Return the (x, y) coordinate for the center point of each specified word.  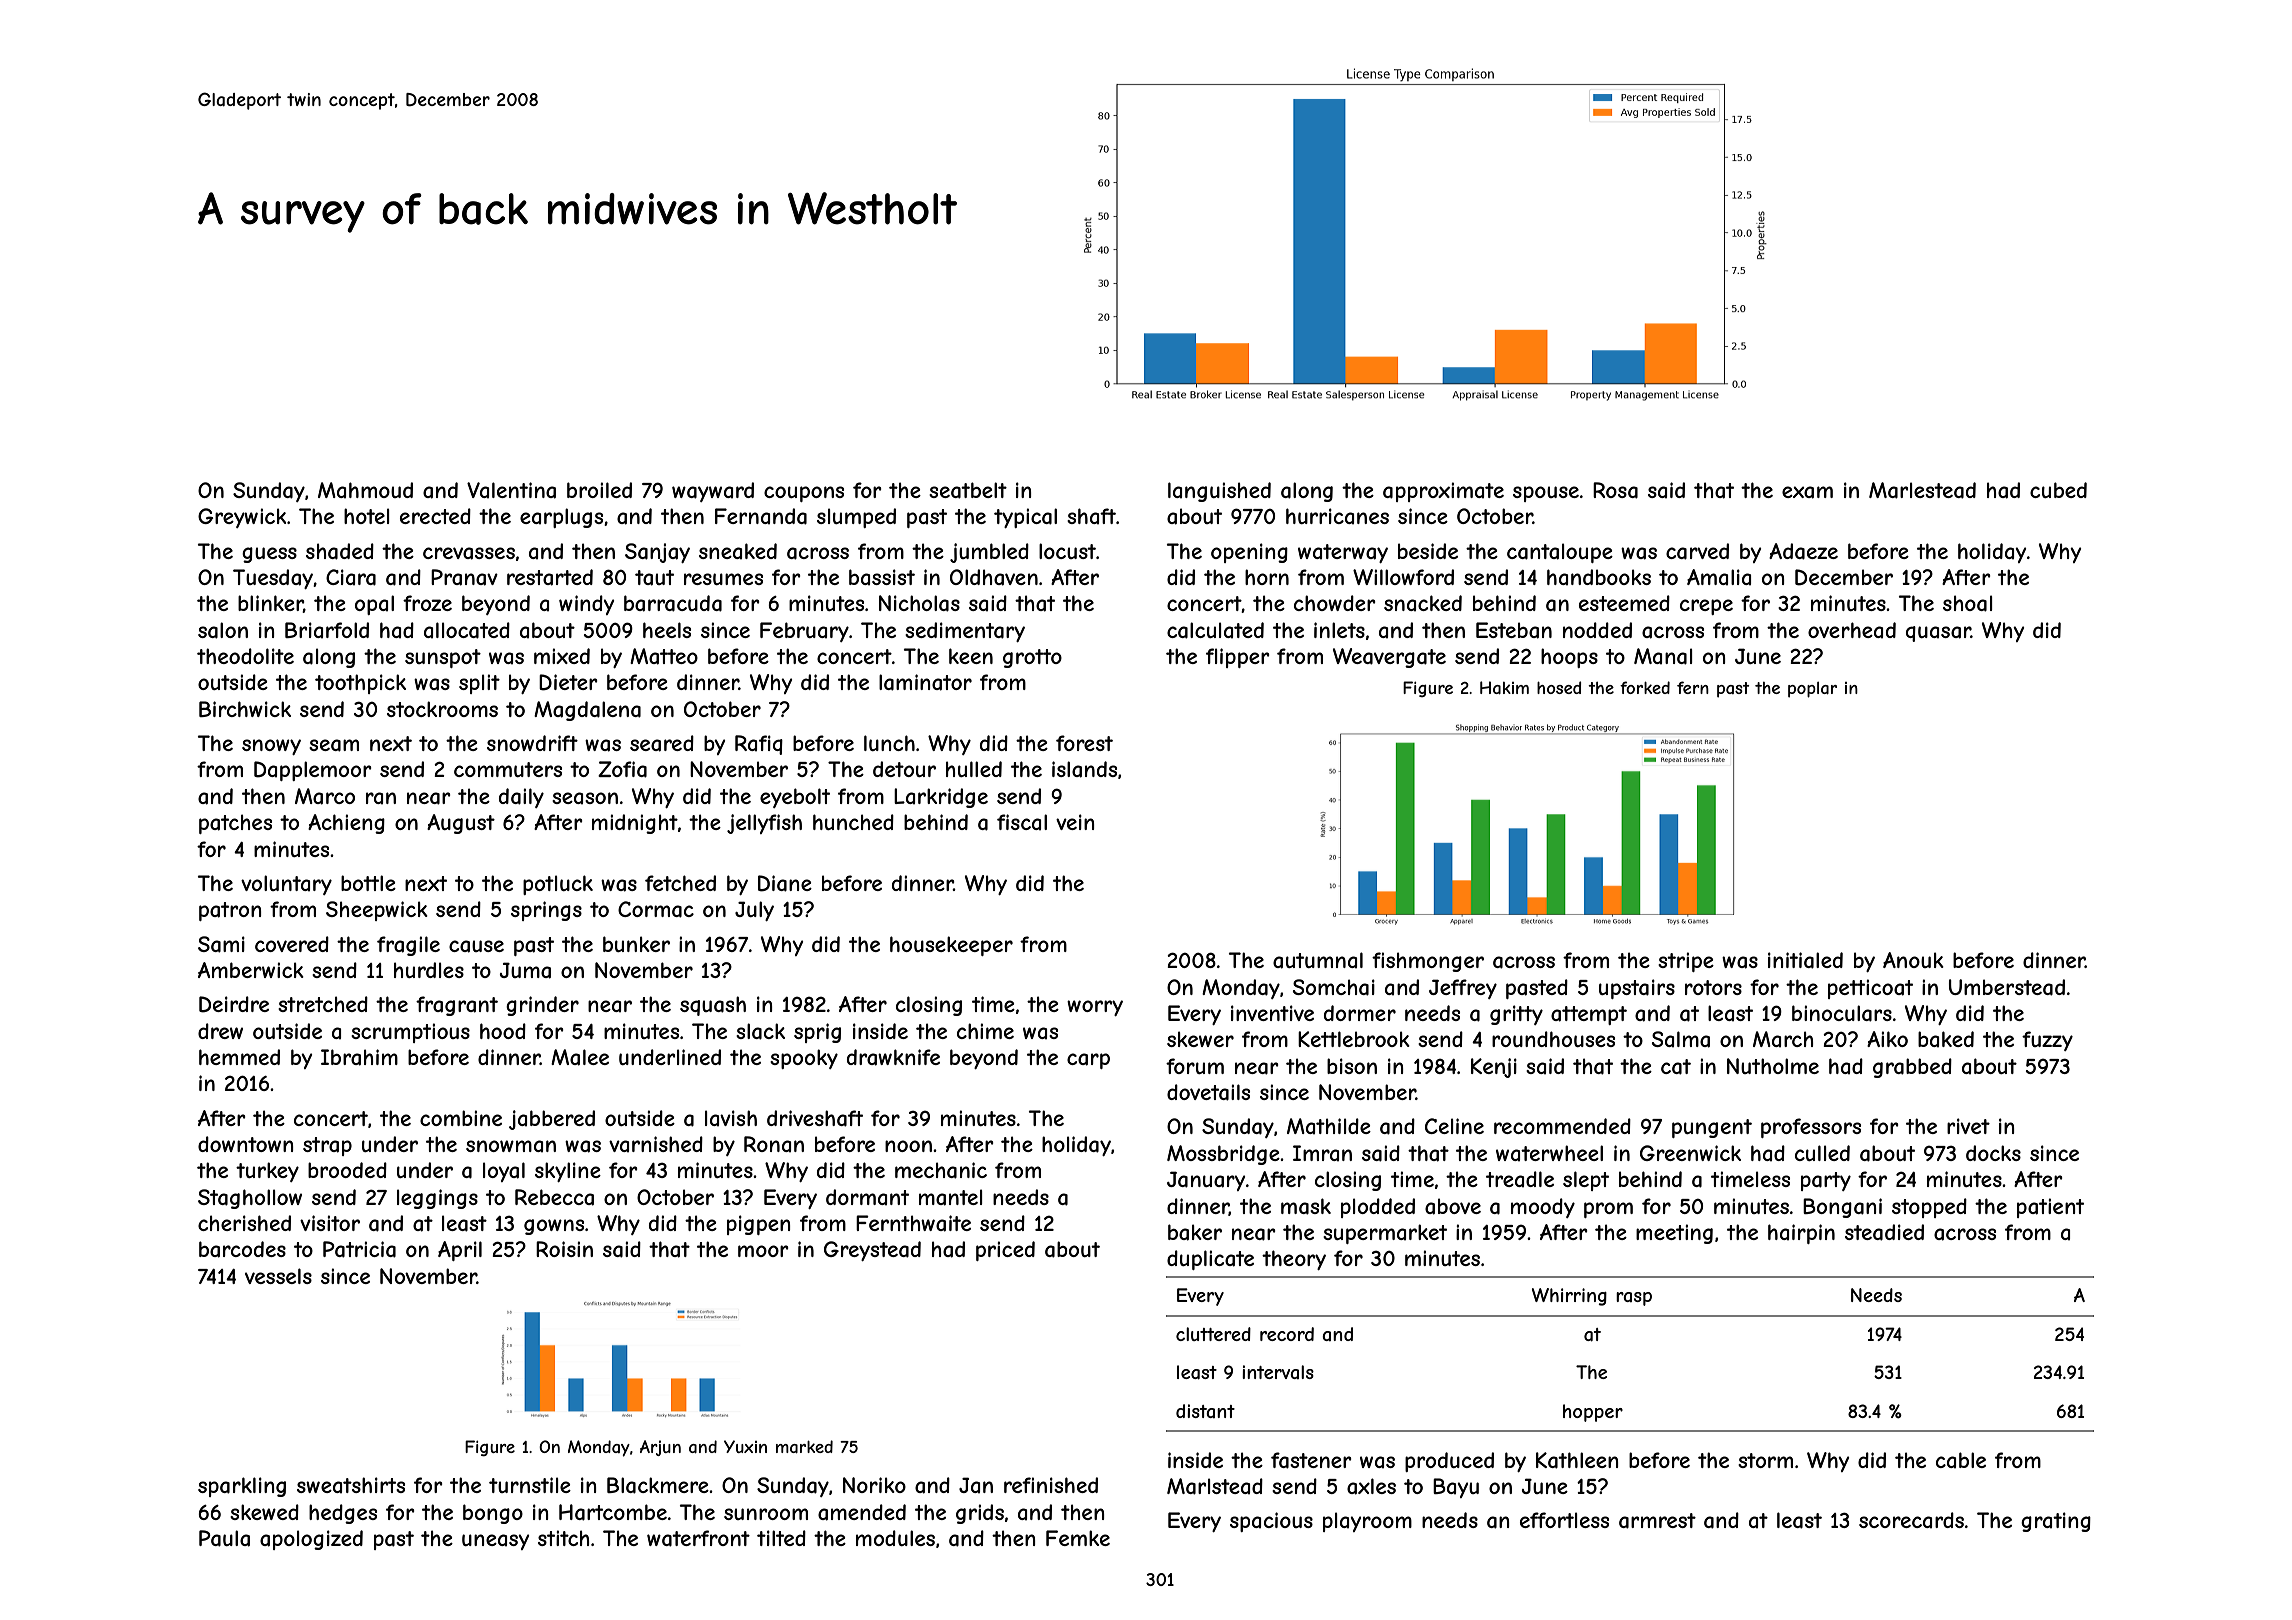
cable (1961, 1460)
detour (904, 769)
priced (1005, 1251)
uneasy (495, 1542)
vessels (278, 1276)
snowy (271, 747)
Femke (1078, 1538)
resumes (723, 579)
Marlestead (1922, 490)
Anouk (1913, 960)
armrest (1657, 1521)
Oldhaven (994, 577)
